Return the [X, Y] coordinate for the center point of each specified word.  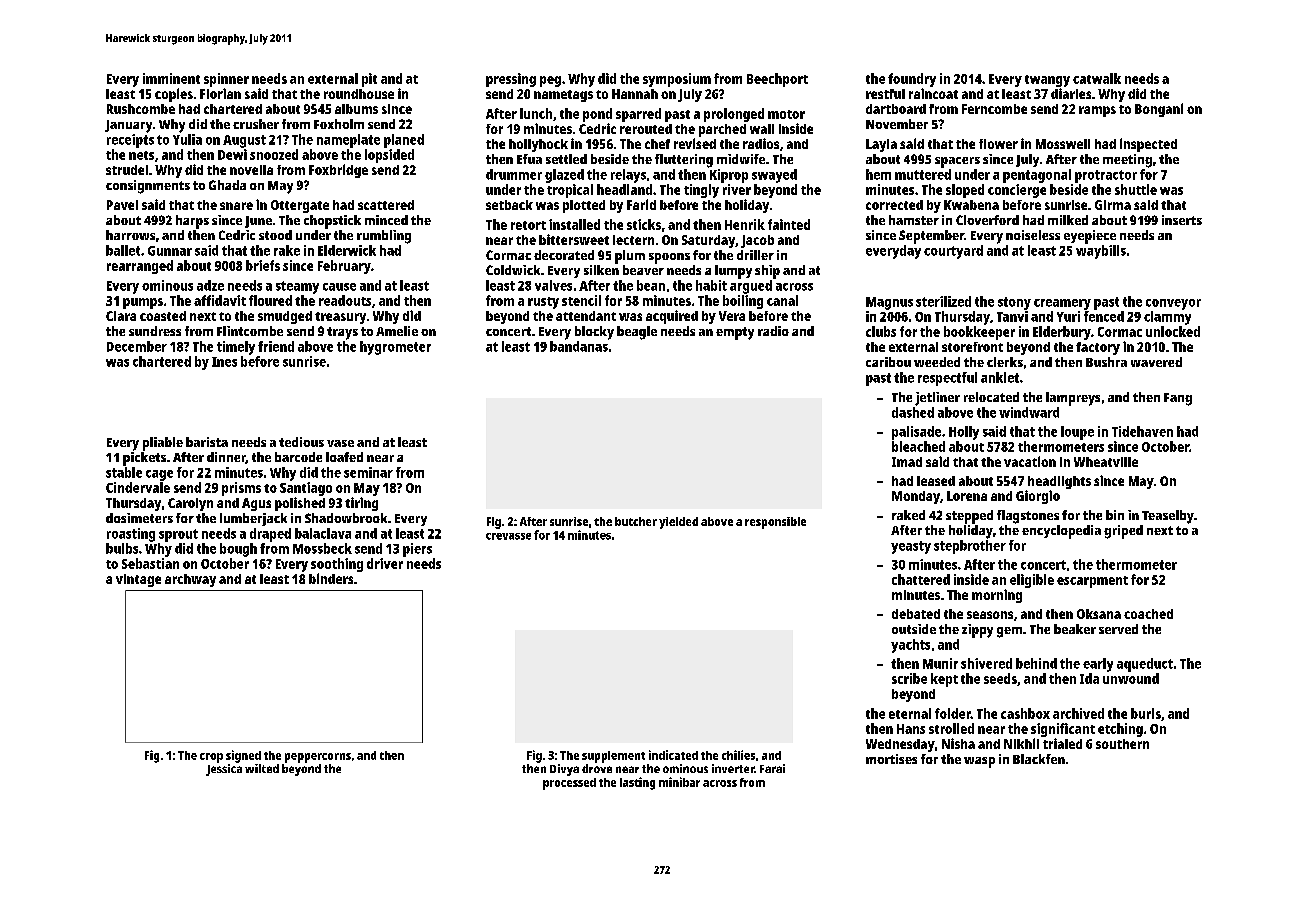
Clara [121, 316]
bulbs [122, 548]
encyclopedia [1061, 532]
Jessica [224, 770]
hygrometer [395, 348]
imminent [171, 78]
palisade [916, 433]
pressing [511, 80]
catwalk [1097, 78]
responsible [775, 523]
